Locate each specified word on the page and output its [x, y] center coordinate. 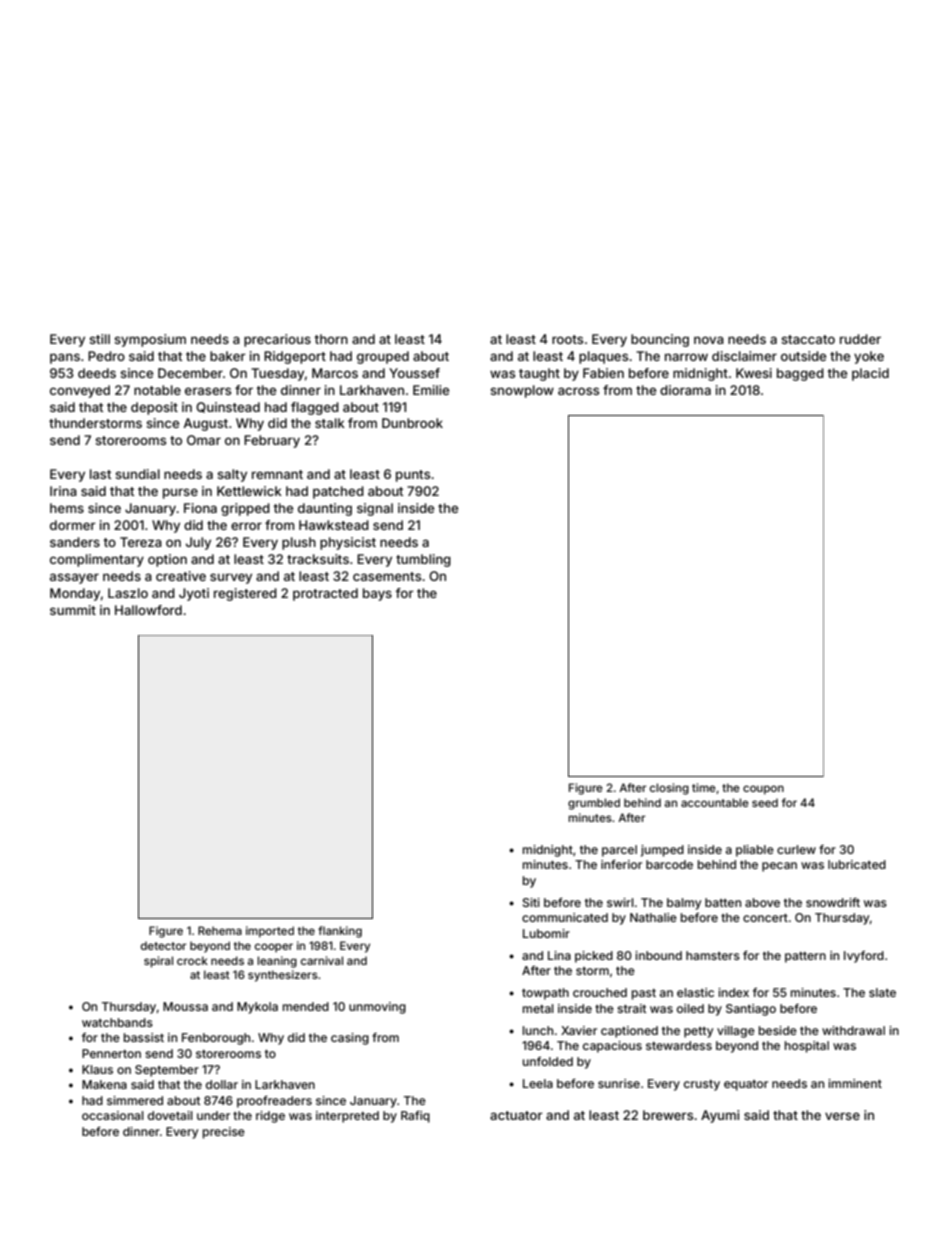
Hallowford [148, 610]
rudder [860, 339]
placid [870, 374]
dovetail [170, 1115]
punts [413, 476]
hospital [807, 1047]
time [704, 787]
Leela [538, 1083]
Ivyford [864, 957]
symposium [150, 340]
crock [192, 960]
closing [669, 789]
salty [232, 475]
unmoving [377, 1008]
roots [567, 339]
